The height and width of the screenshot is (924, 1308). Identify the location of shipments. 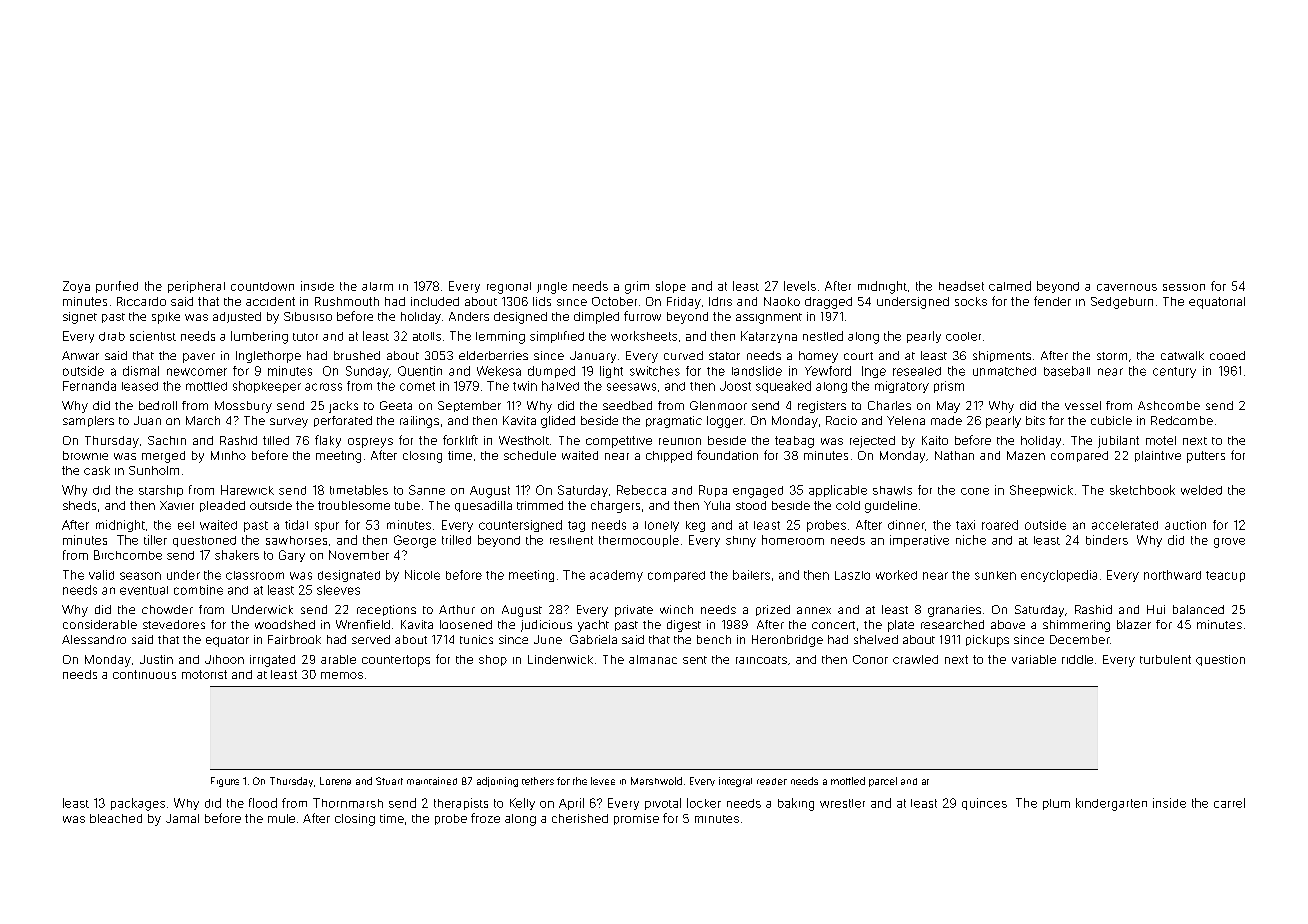
(1002, 356).
